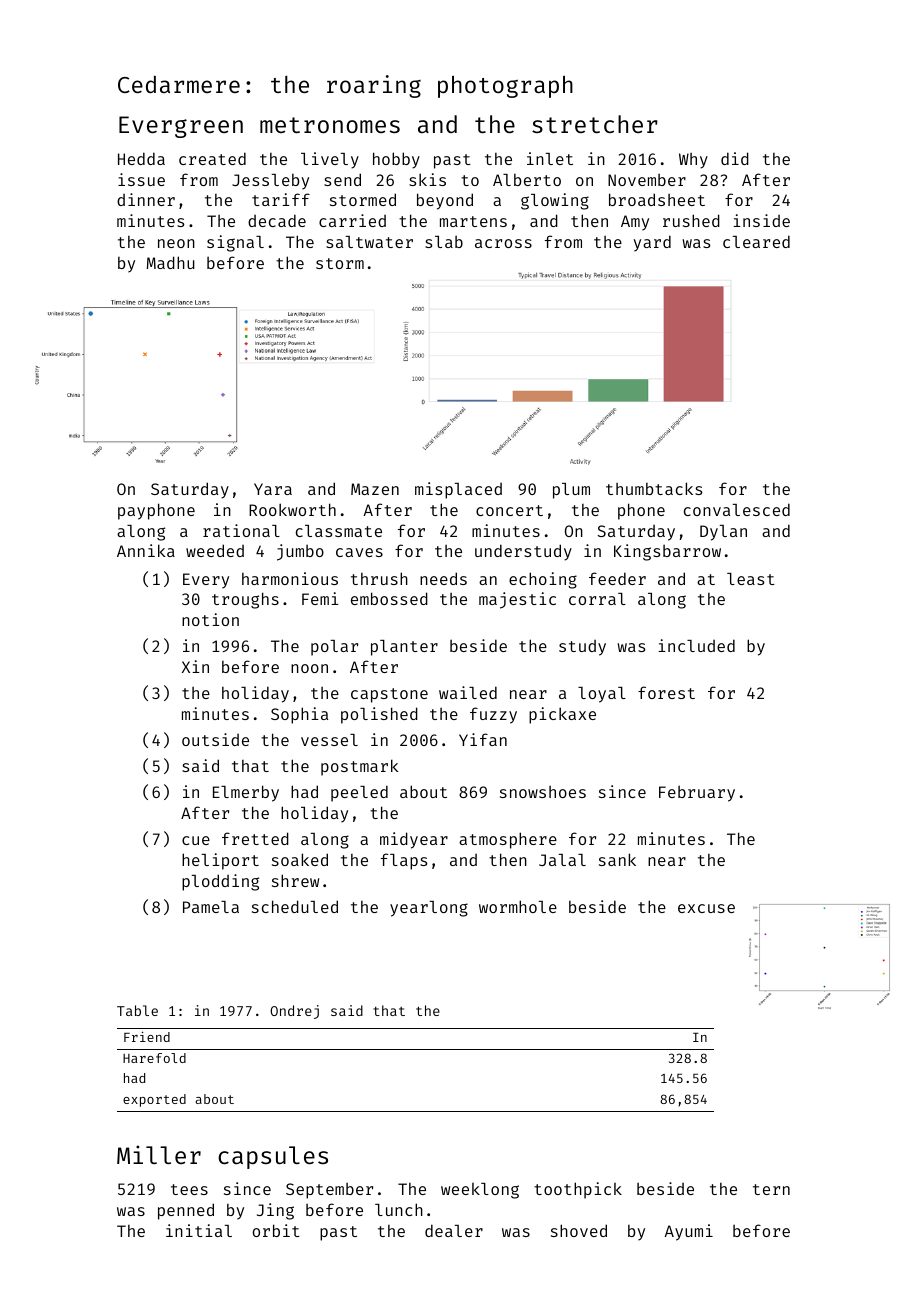 The width and height of the page is (908, 1316). What do you see at coordinates (159, 1154) in the page?
I see `Miller` at bounding box center [159, 1154].
